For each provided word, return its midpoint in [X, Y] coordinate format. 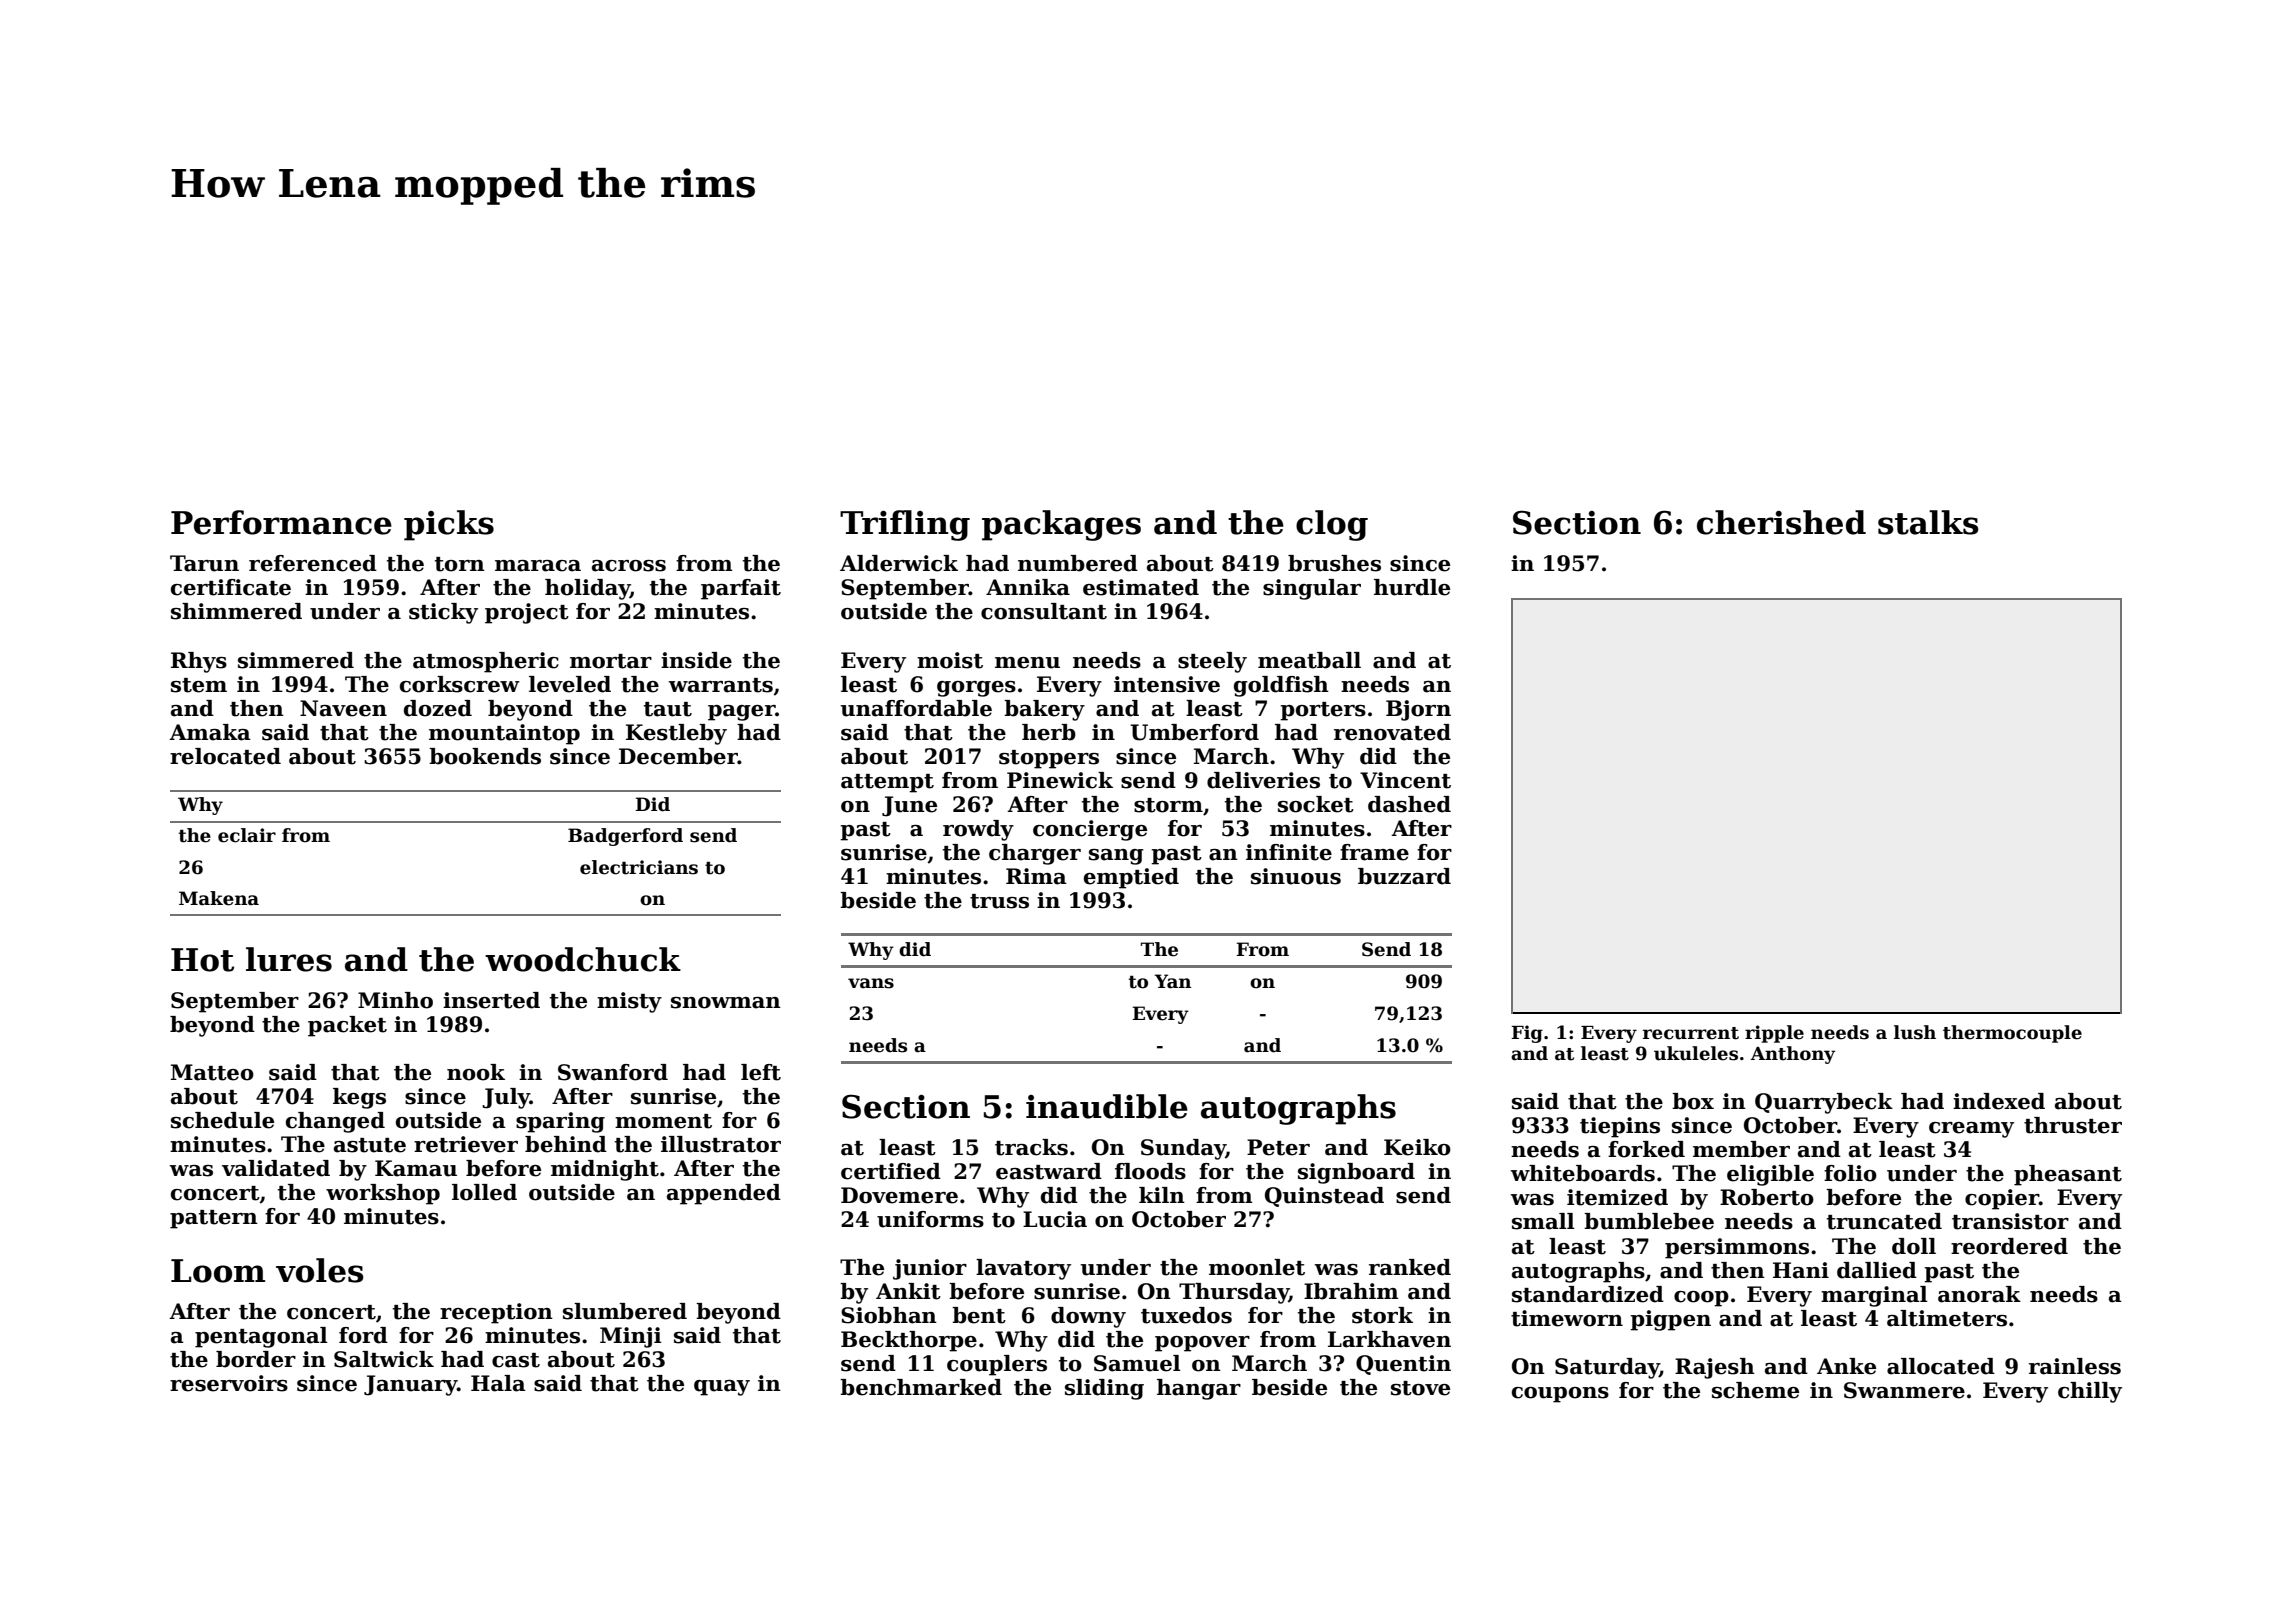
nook [476, 1072]
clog [1332, 525]
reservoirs [229, 1383]
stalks [1928, 522]
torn [460, 564]
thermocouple [2012, 1034]
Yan [1173, 981]
